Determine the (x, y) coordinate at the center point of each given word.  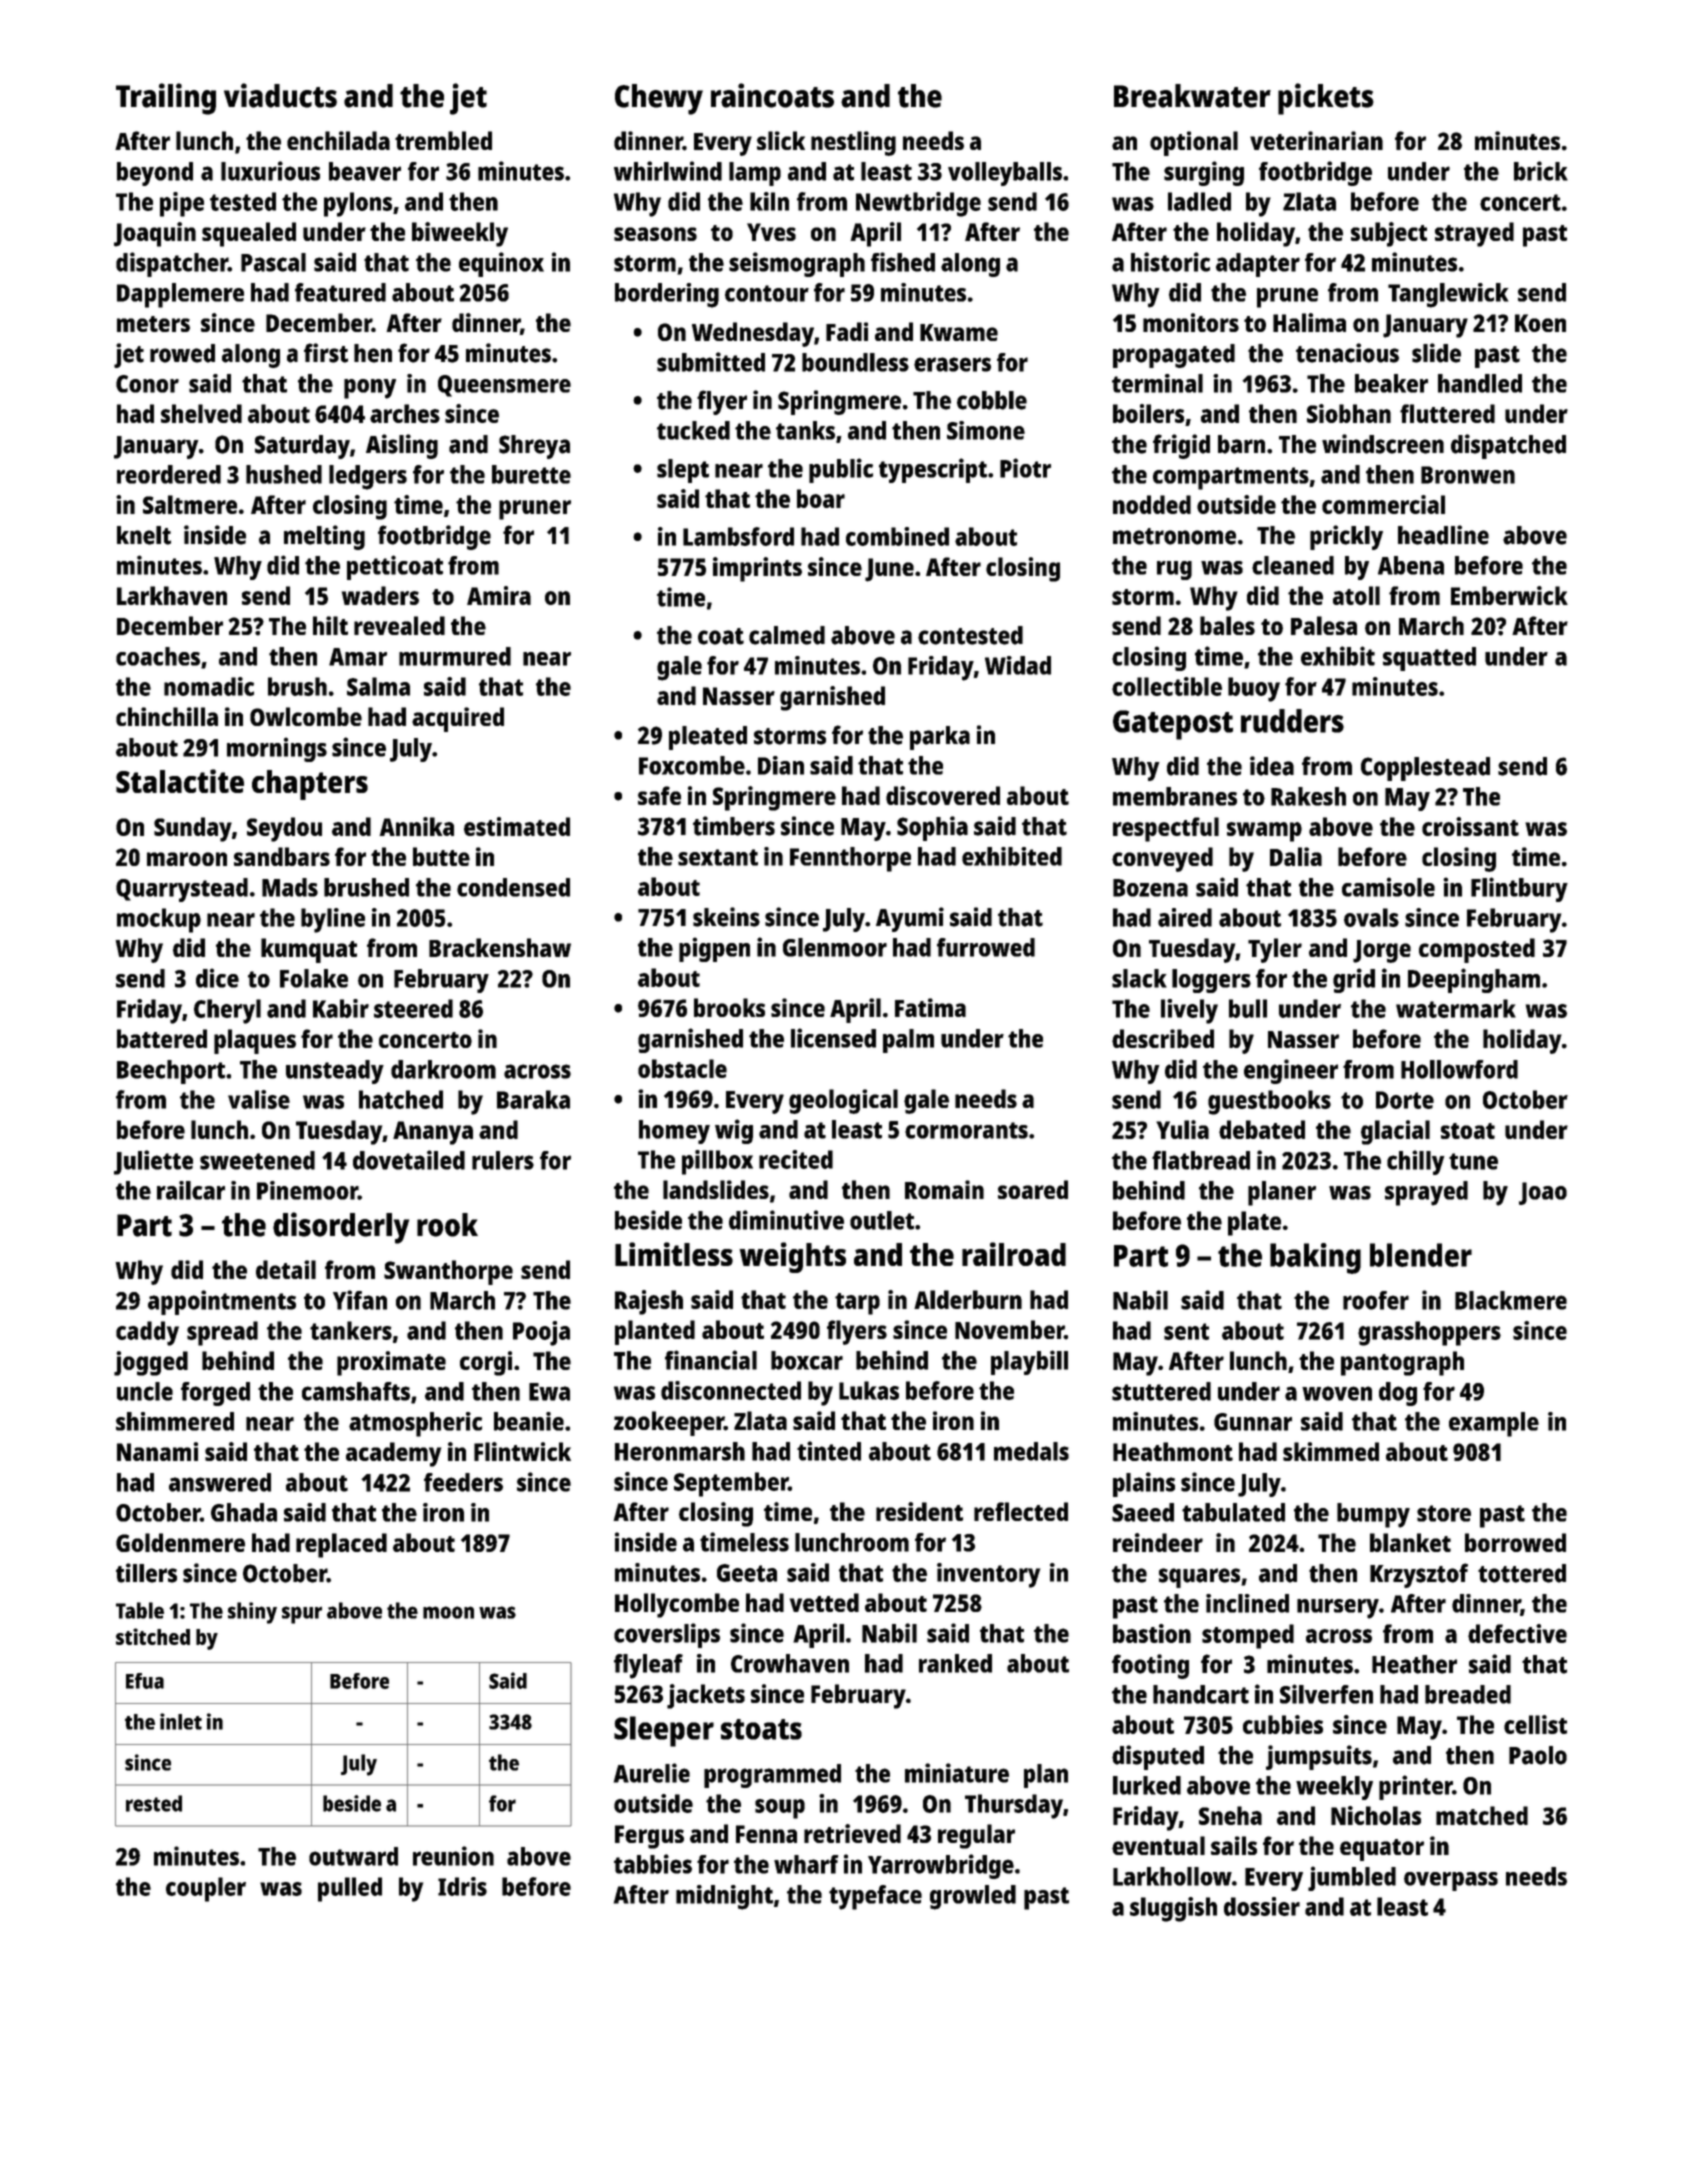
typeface (875, 1897)
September (731, 1484)
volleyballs (1005, 174)
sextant (718, 857)
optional (1194, 143)
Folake (314, 978)
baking (1315, 1258)
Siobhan (1349, 413)
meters (153, 324)
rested (154, 1803)
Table (140, 1610)
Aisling (402, 446)
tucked (693, 430)
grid (1354, 980)
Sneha (1230, 1815)
